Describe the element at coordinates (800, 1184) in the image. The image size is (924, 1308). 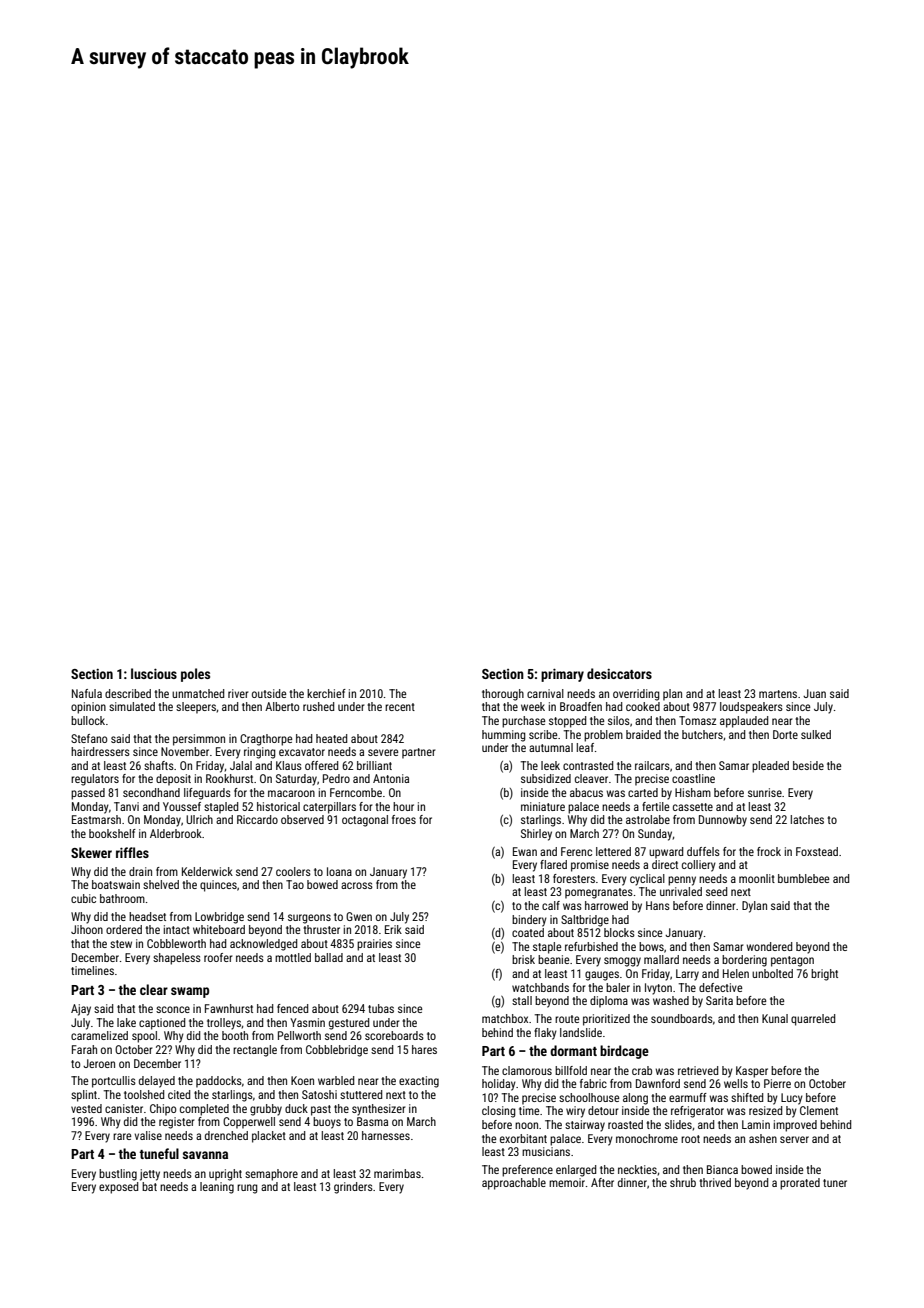
I see `prorated` at that location.
